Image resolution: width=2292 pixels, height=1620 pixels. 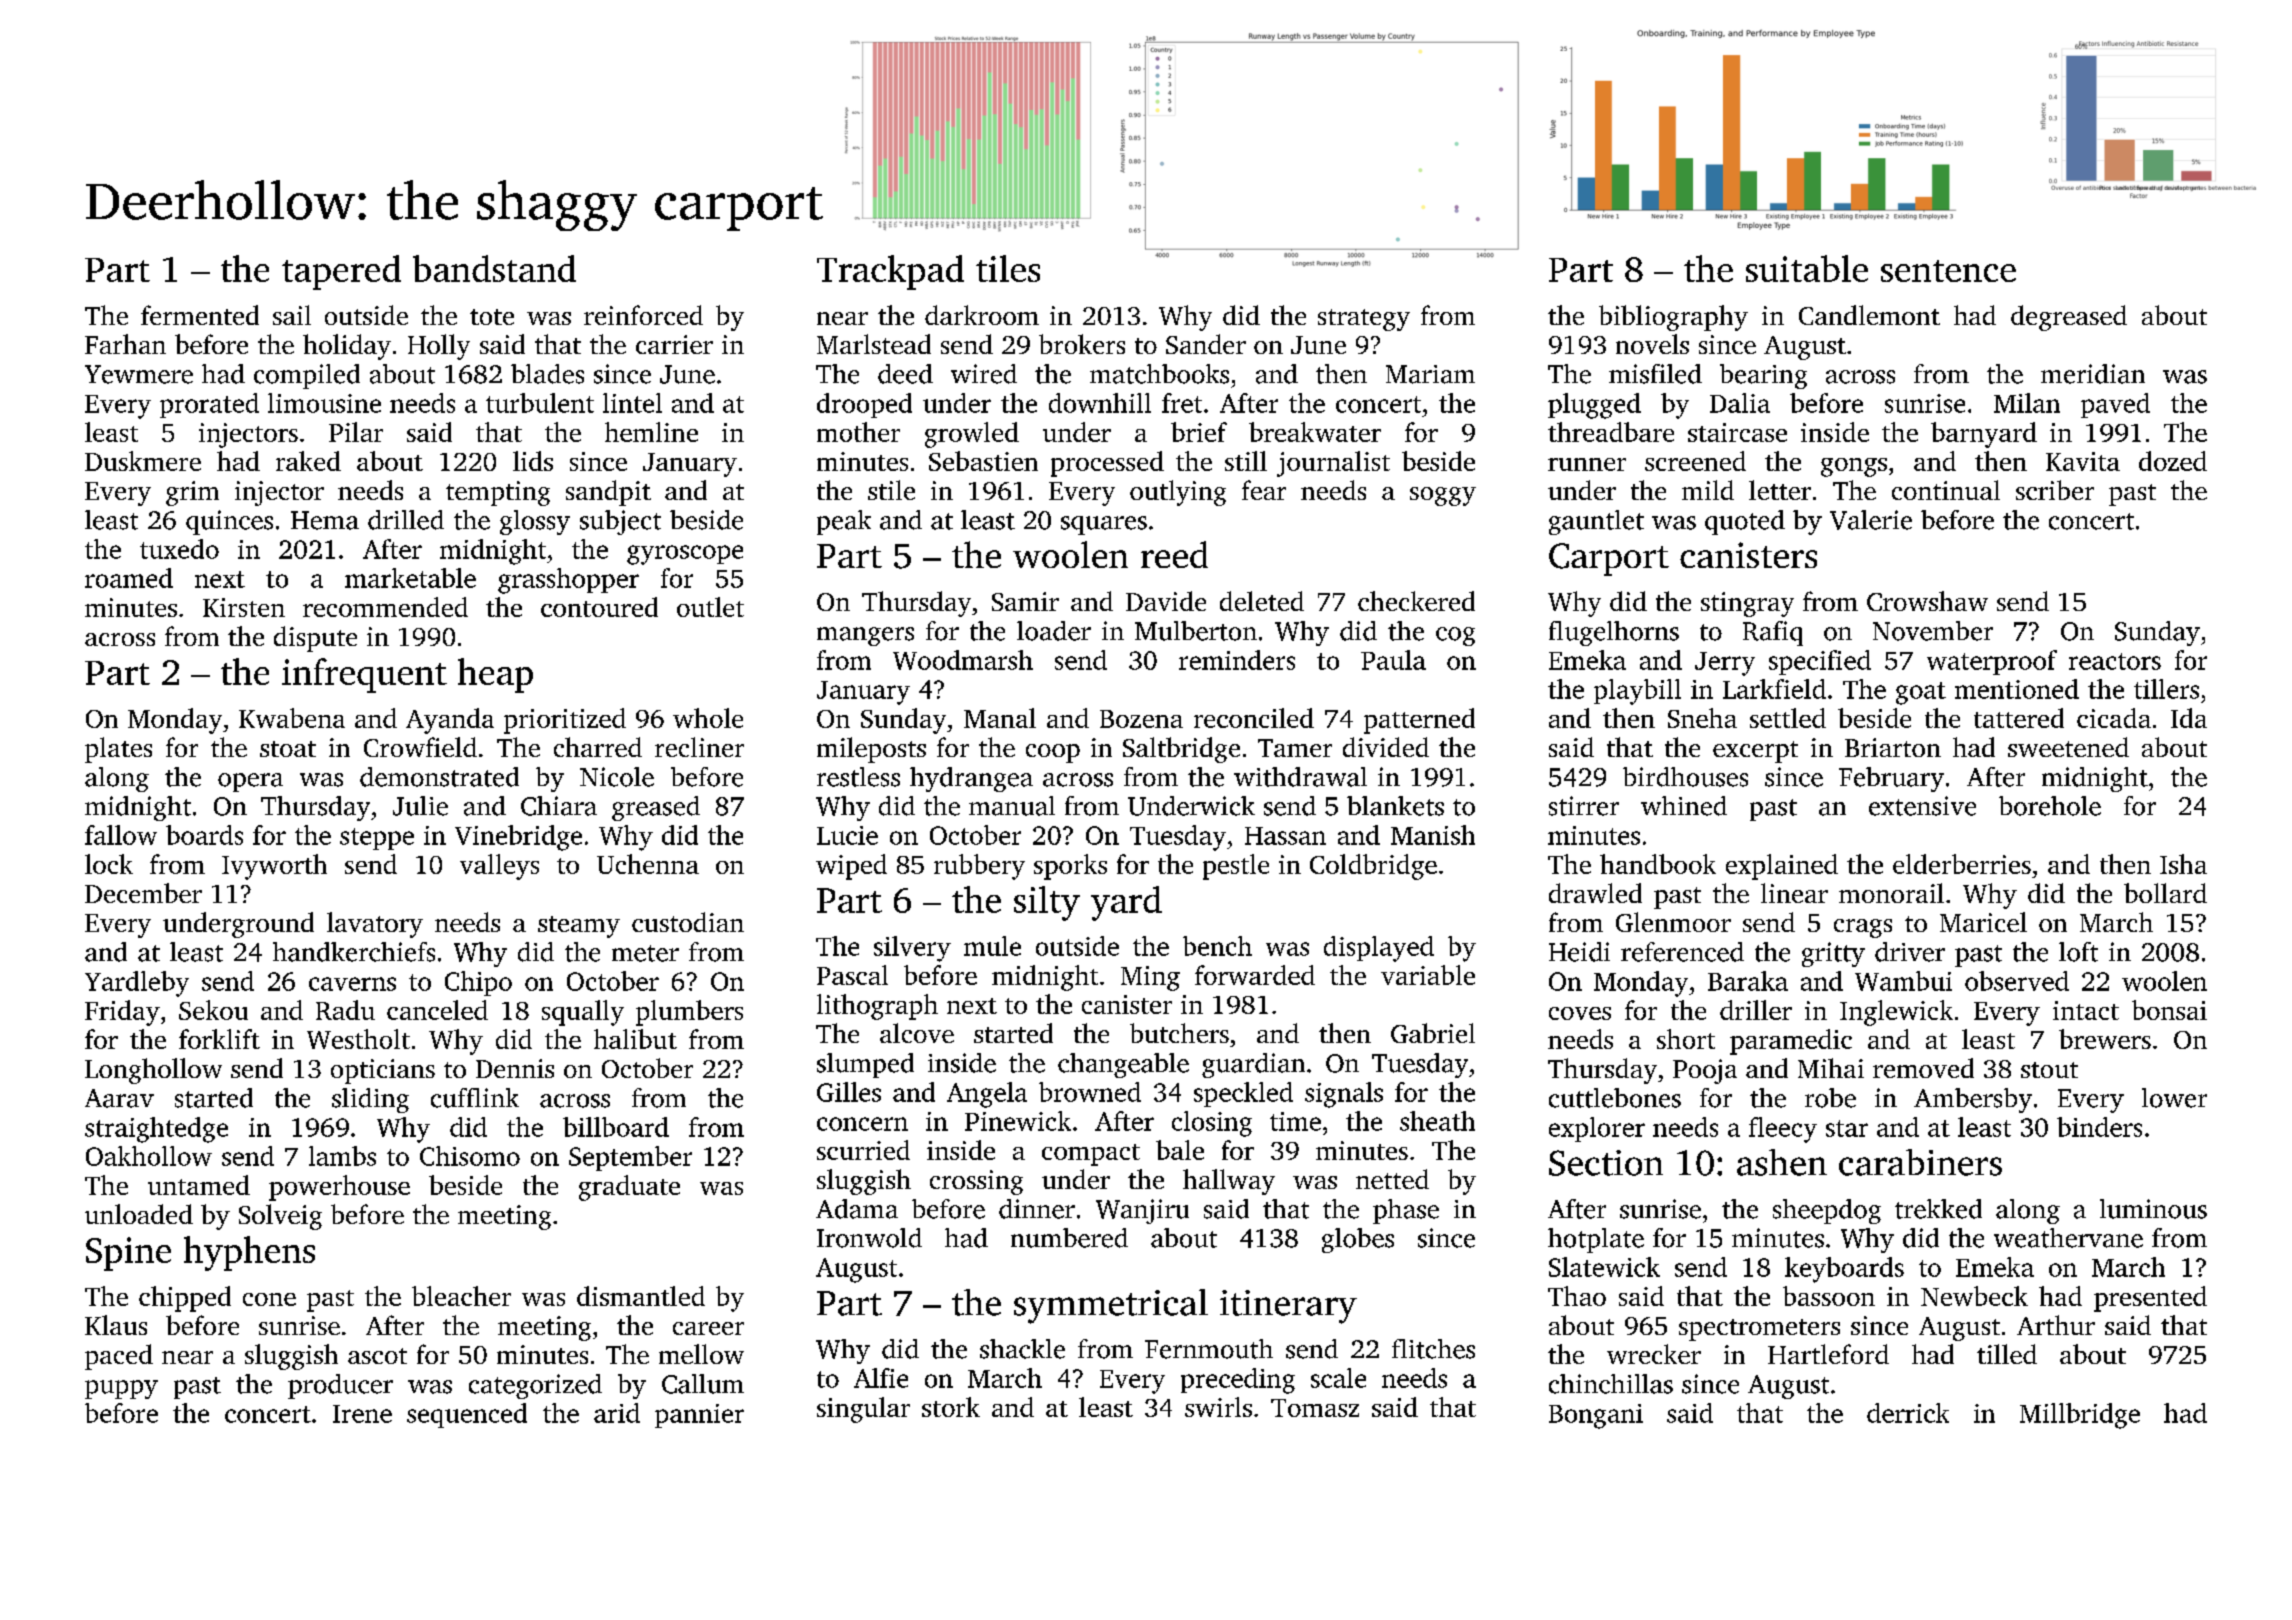 What do you see at coordinates (1182, 403) in the screenshot?
I see `fret` at bounding box center [1182, 403].
